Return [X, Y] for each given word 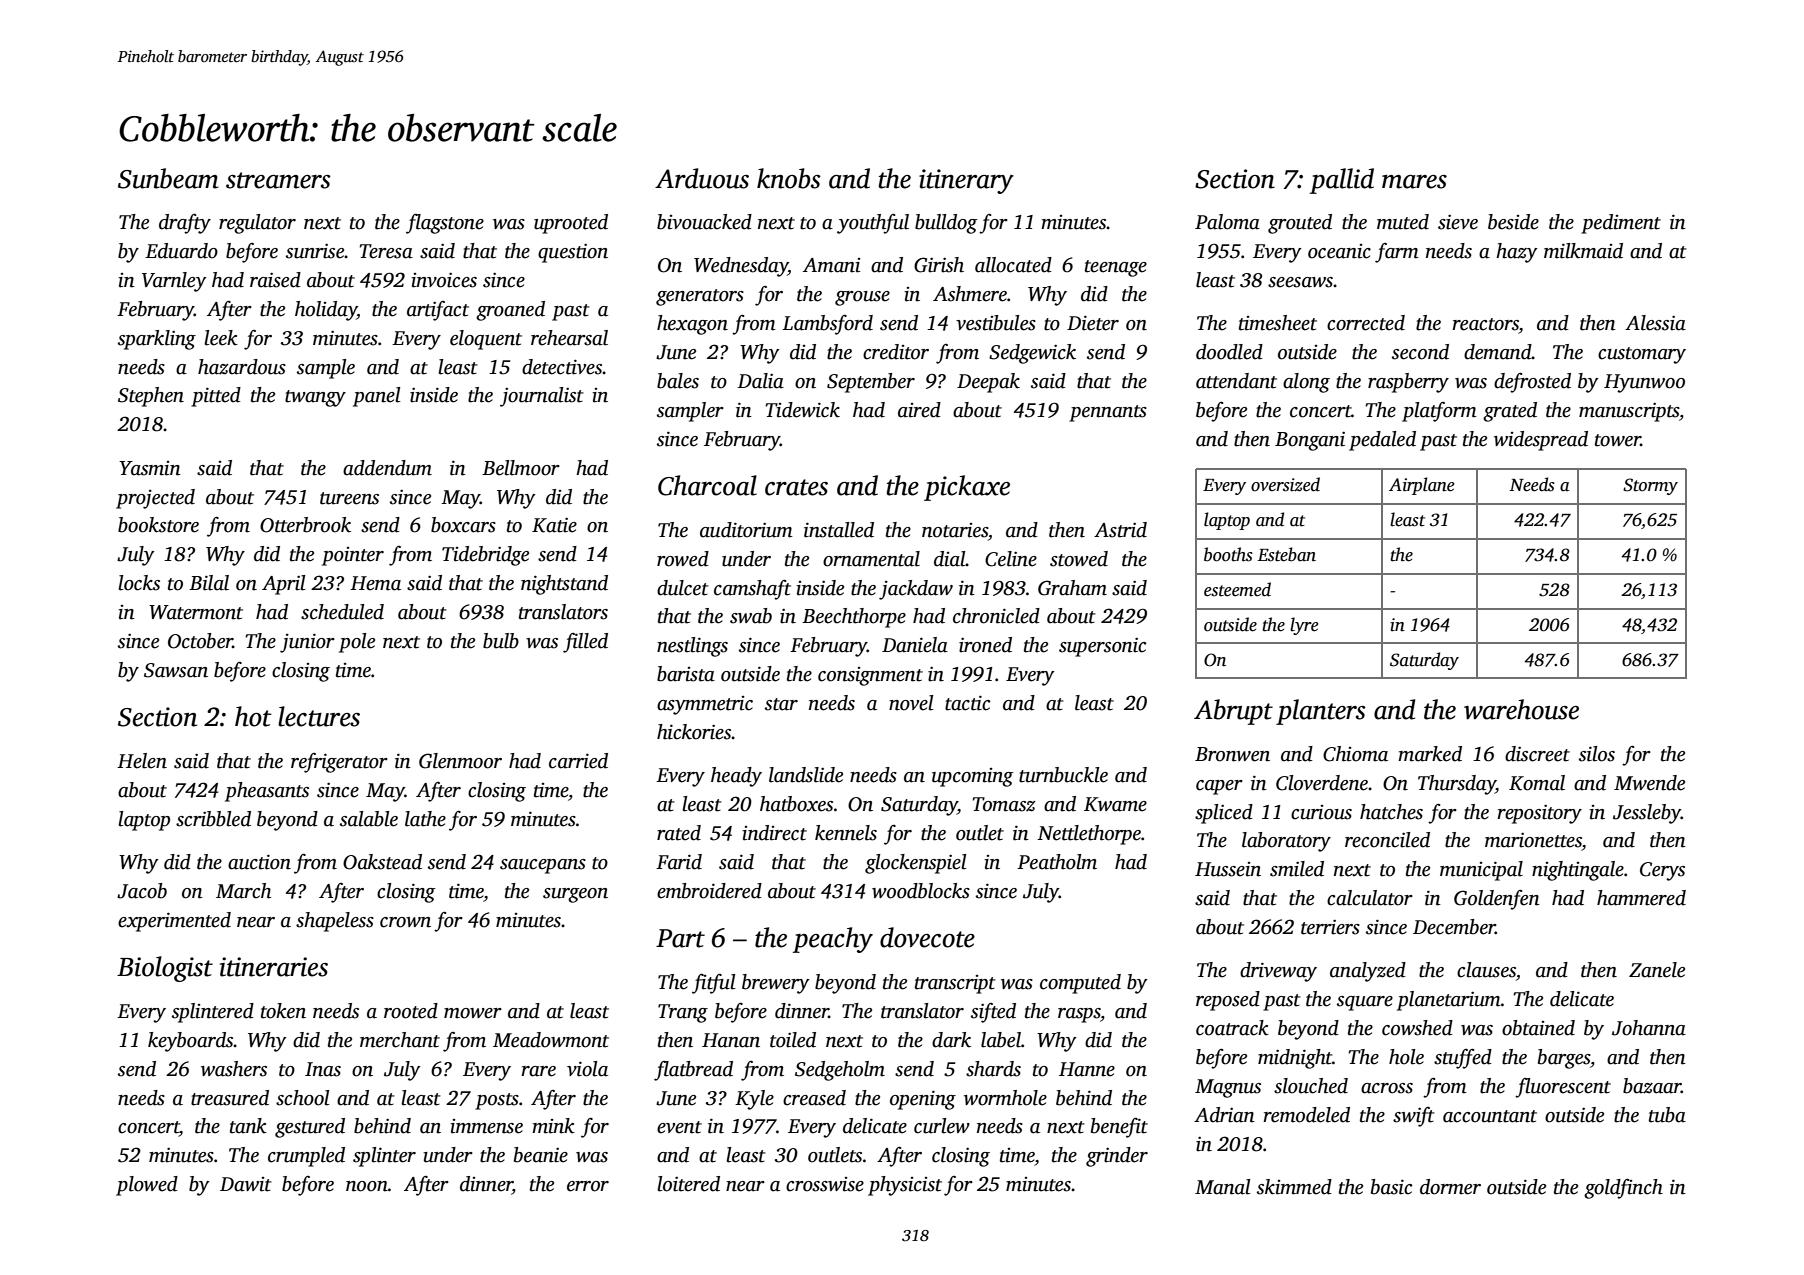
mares [1414, 182]
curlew [942, 1126]
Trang [683, 1013]
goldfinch [1623, 1189]
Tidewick [803, 410]
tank [248, 1126]
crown [405, 922]
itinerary [966, 181]
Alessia [1655, 323]
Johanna [1649, 1028]
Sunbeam [168, 178]
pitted [216, 397]
